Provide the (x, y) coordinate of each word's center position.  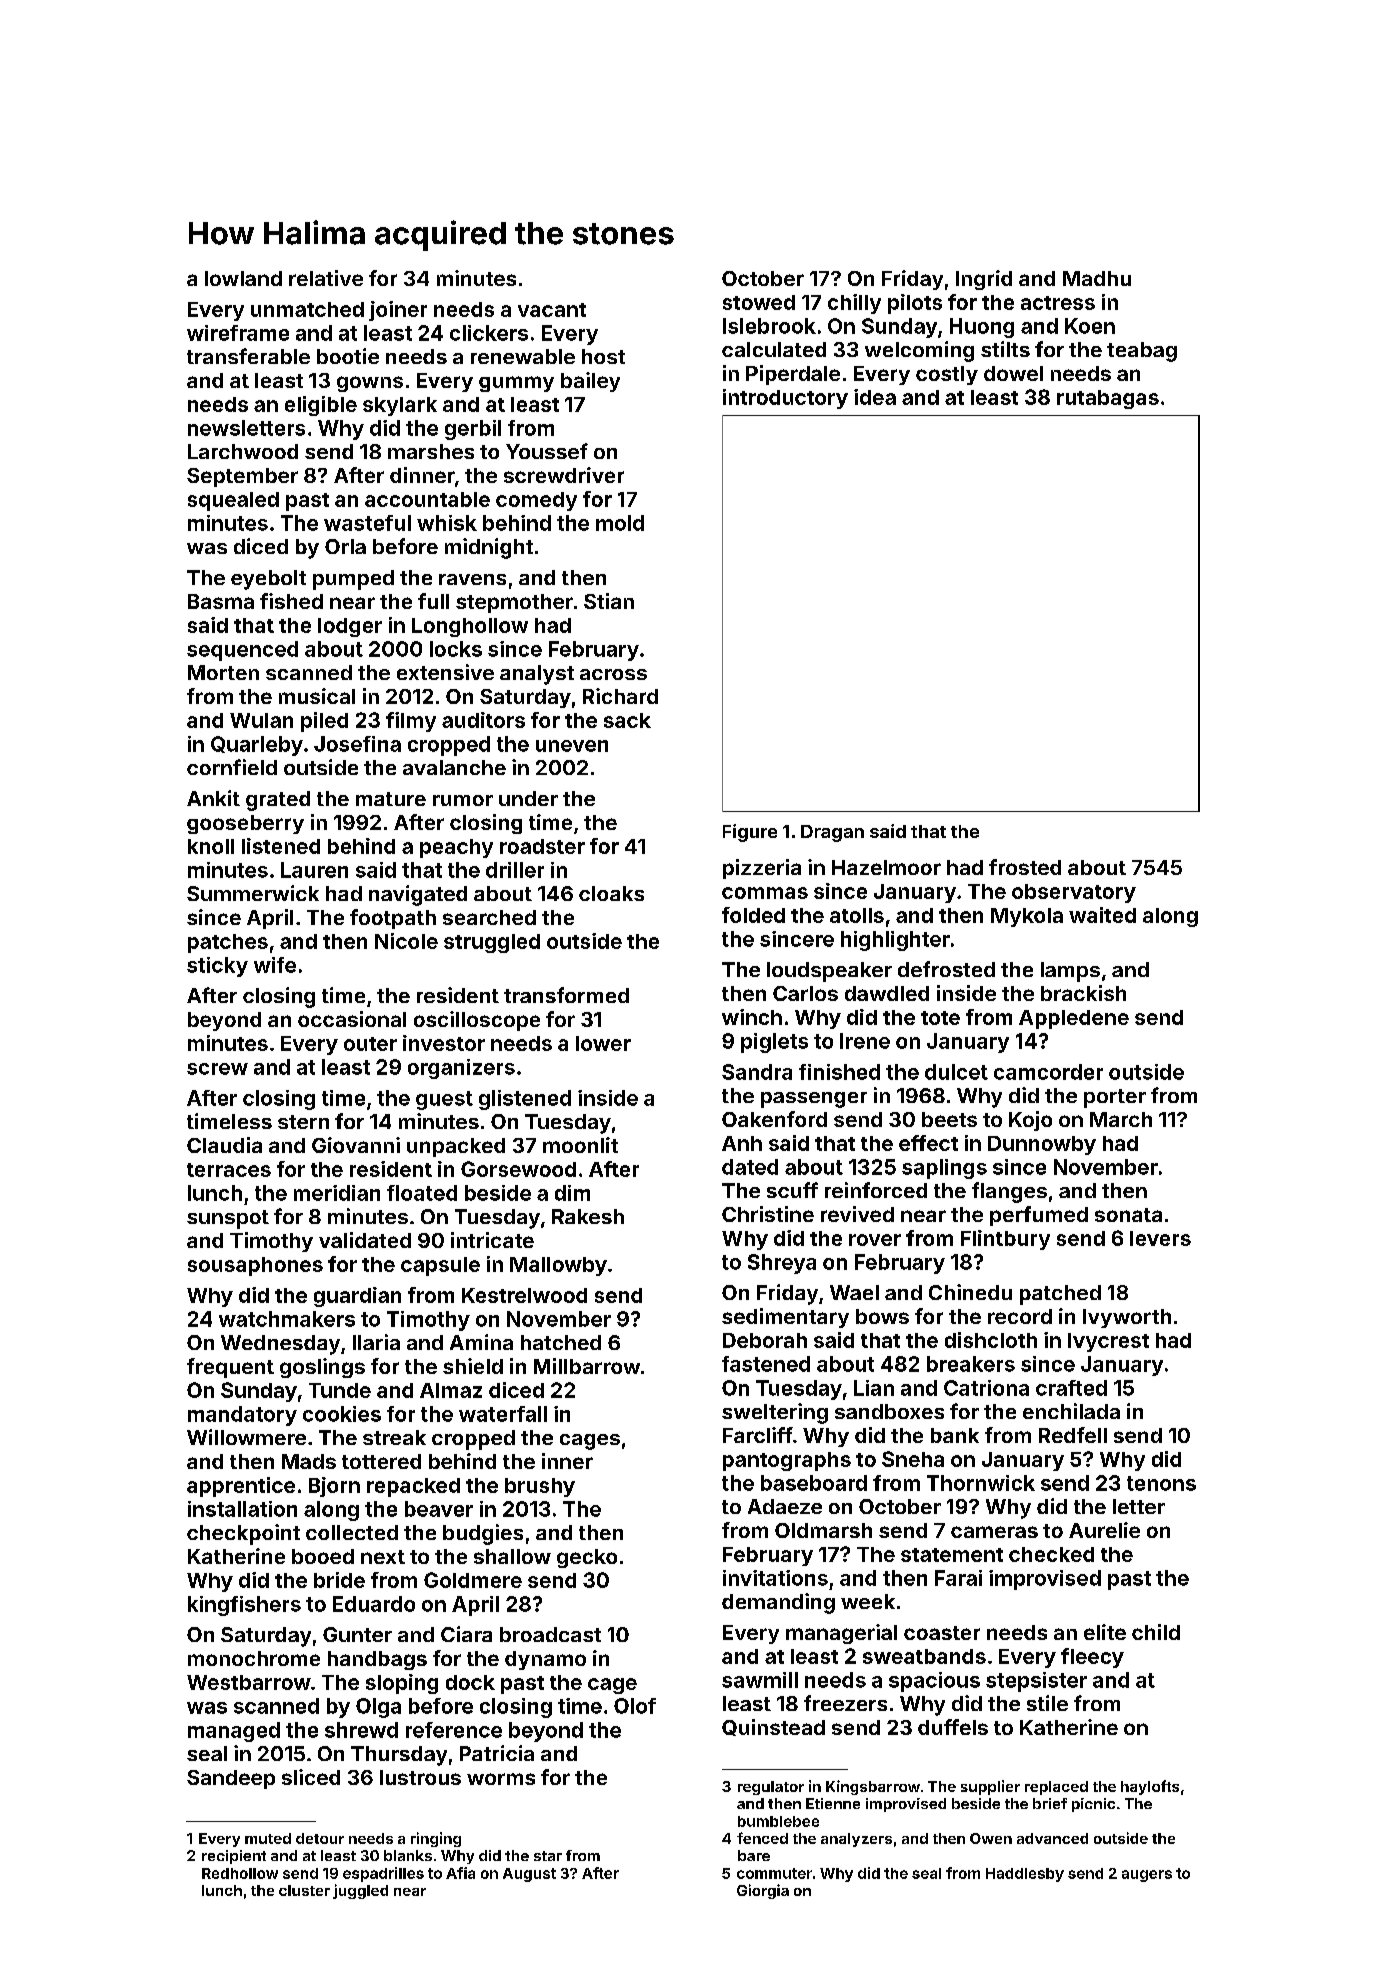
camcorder (1048, 1072)
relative (326, 278)
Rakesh (588, 1216)
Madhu (1097, 278)
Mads (309, 1461)
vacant (552, 310)
